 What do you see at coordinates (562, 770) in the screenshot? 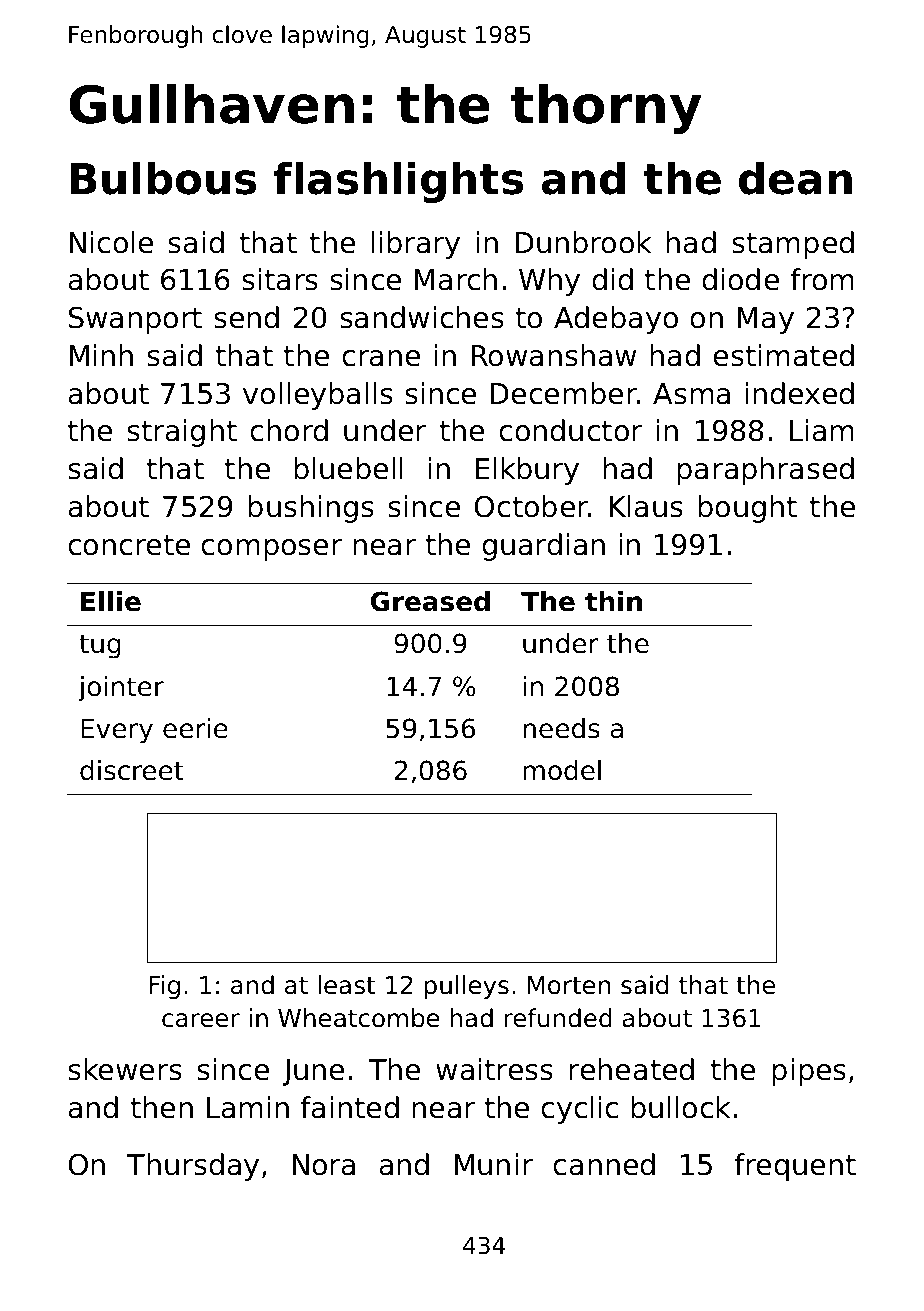
I see `model` at bounding box center [562, 770].
